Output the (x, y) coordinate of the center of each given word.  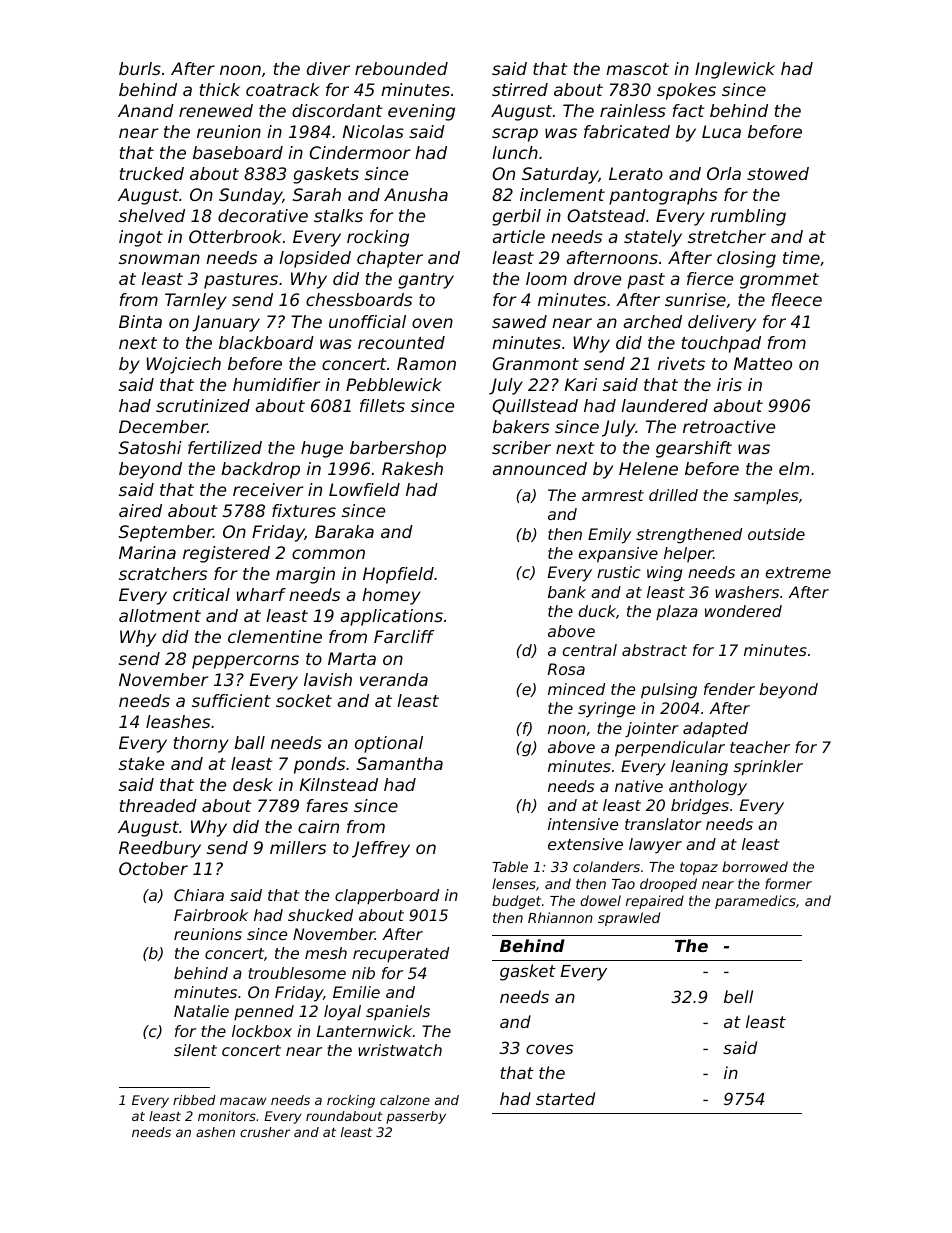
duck (597, 611)
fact (689, 110)
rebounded (401, 68)
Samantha (400, 763)
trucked (151, 173)
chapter (390, 259)
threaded (158, 805)
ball (249, 742)
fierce (710, 278)
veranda (394, 679)
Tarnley (196, 301)
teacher (760, 747)
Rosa (566, 669)
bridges (700, 807)
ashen (215, 1132)
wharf (261, 594)
